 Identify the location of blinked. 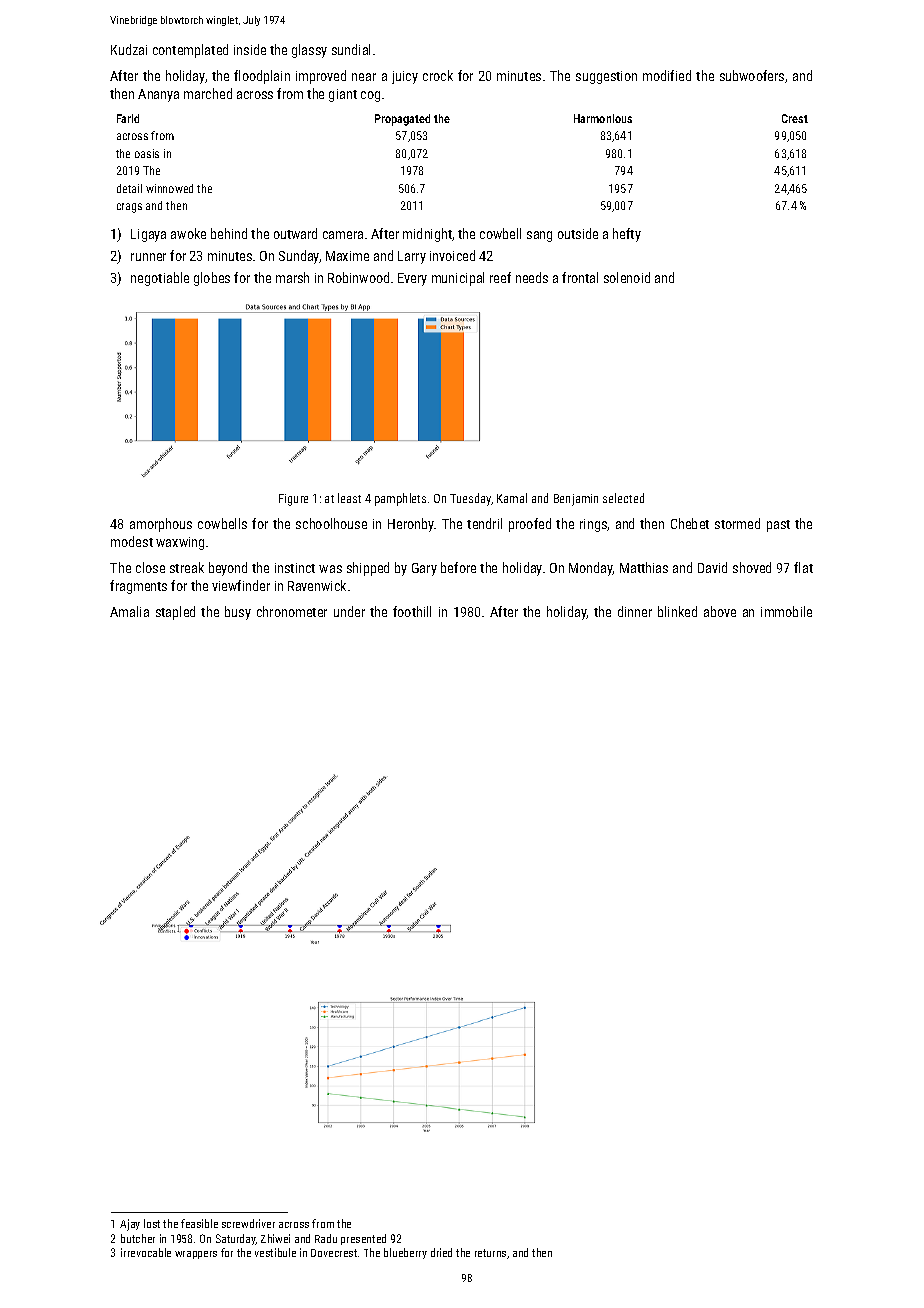
(677, 611).
